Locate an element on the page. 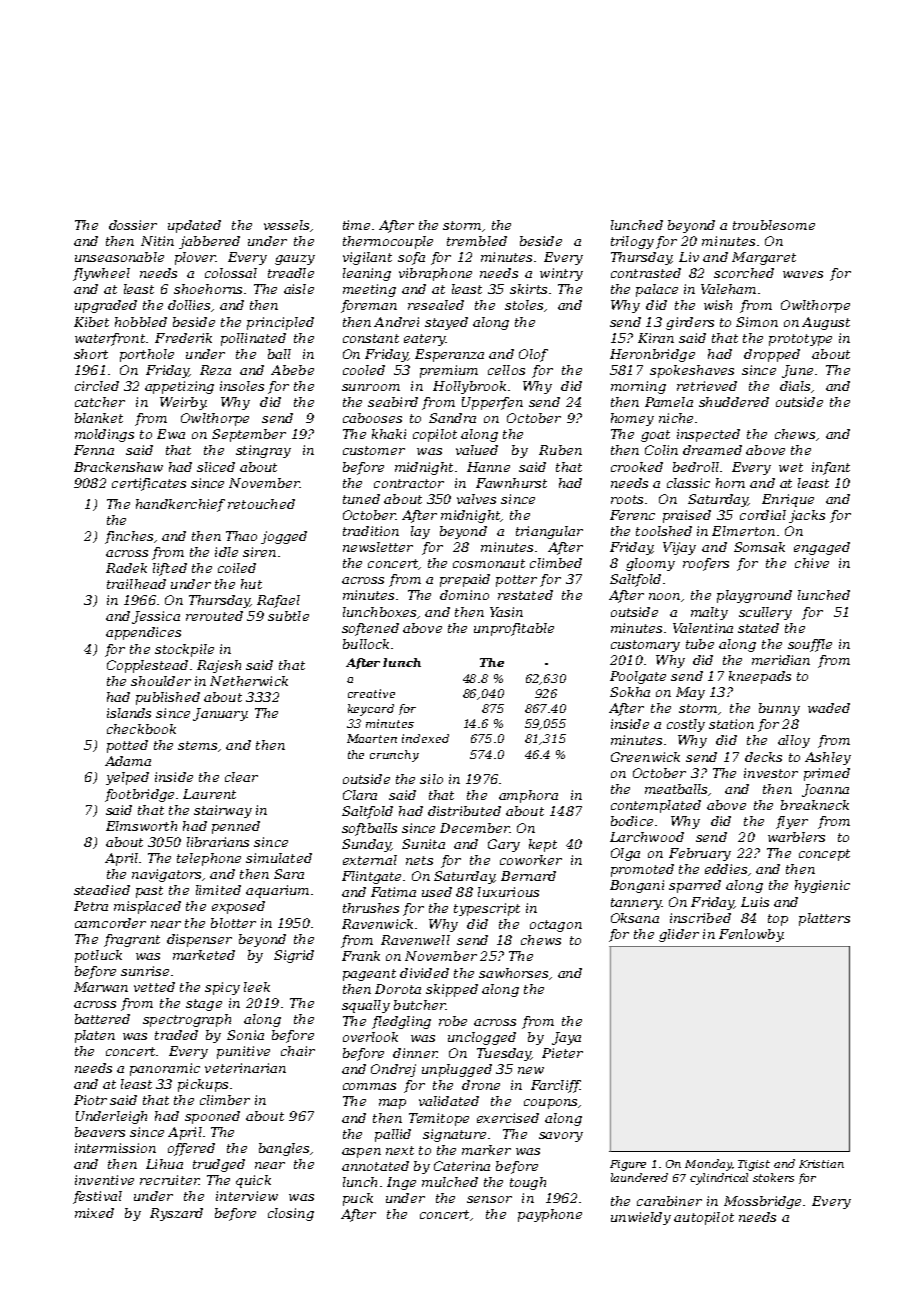 Image resolution: width=924 pixels, height=1308 pixels. stage is located at coordinates (204, 1005).
